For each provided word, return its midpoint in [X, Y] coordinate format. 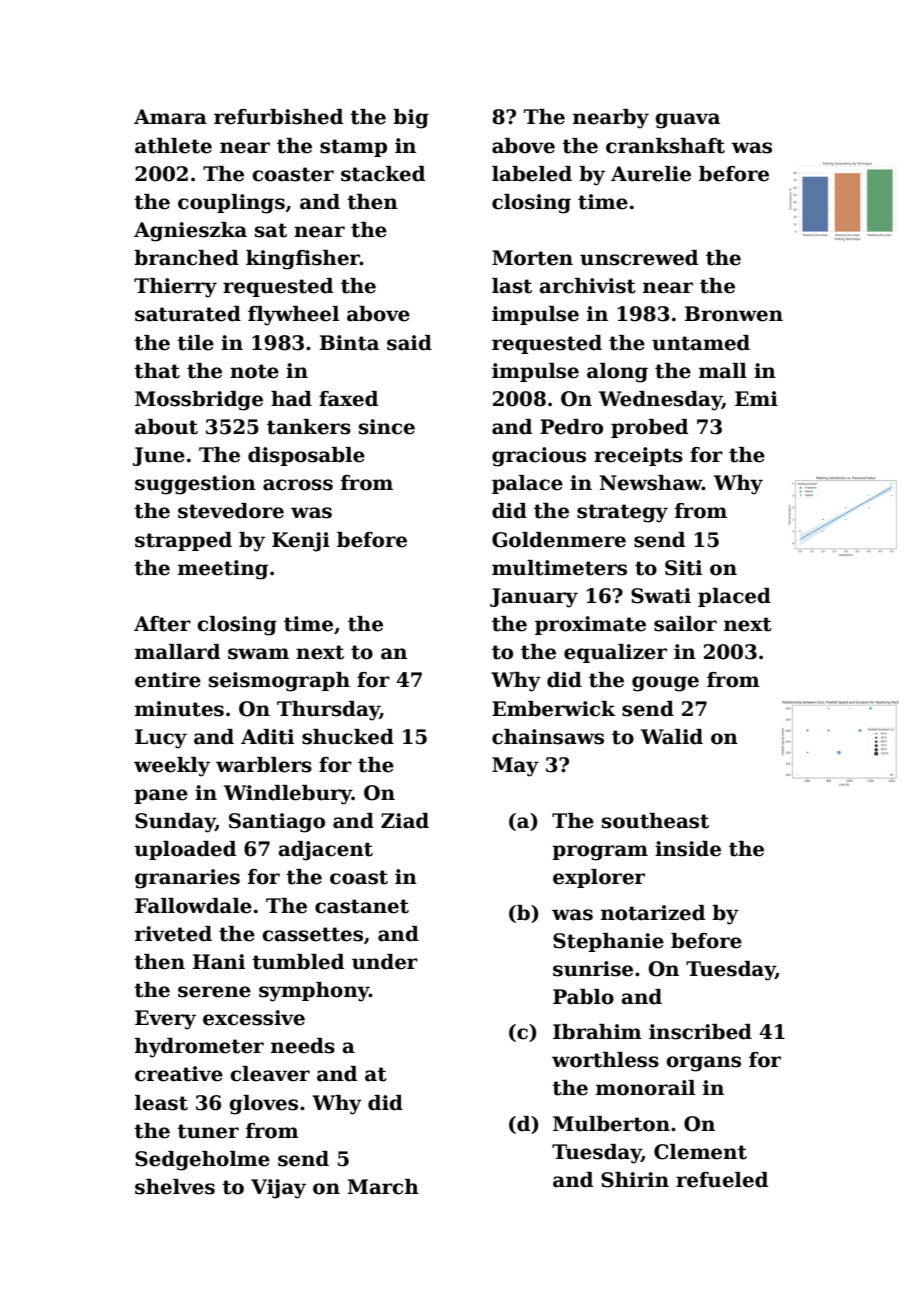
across [298, 485]
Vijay [278, 1189]
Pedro [571, 427]
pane [161, 796]
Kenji [301, 542]
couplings [231, 204]
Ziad [405, 821]
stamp [353, 148]
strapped [183, 541]
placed [734, 597]
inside [688, 849]
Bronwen [734, 314]
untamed [701, 343]
